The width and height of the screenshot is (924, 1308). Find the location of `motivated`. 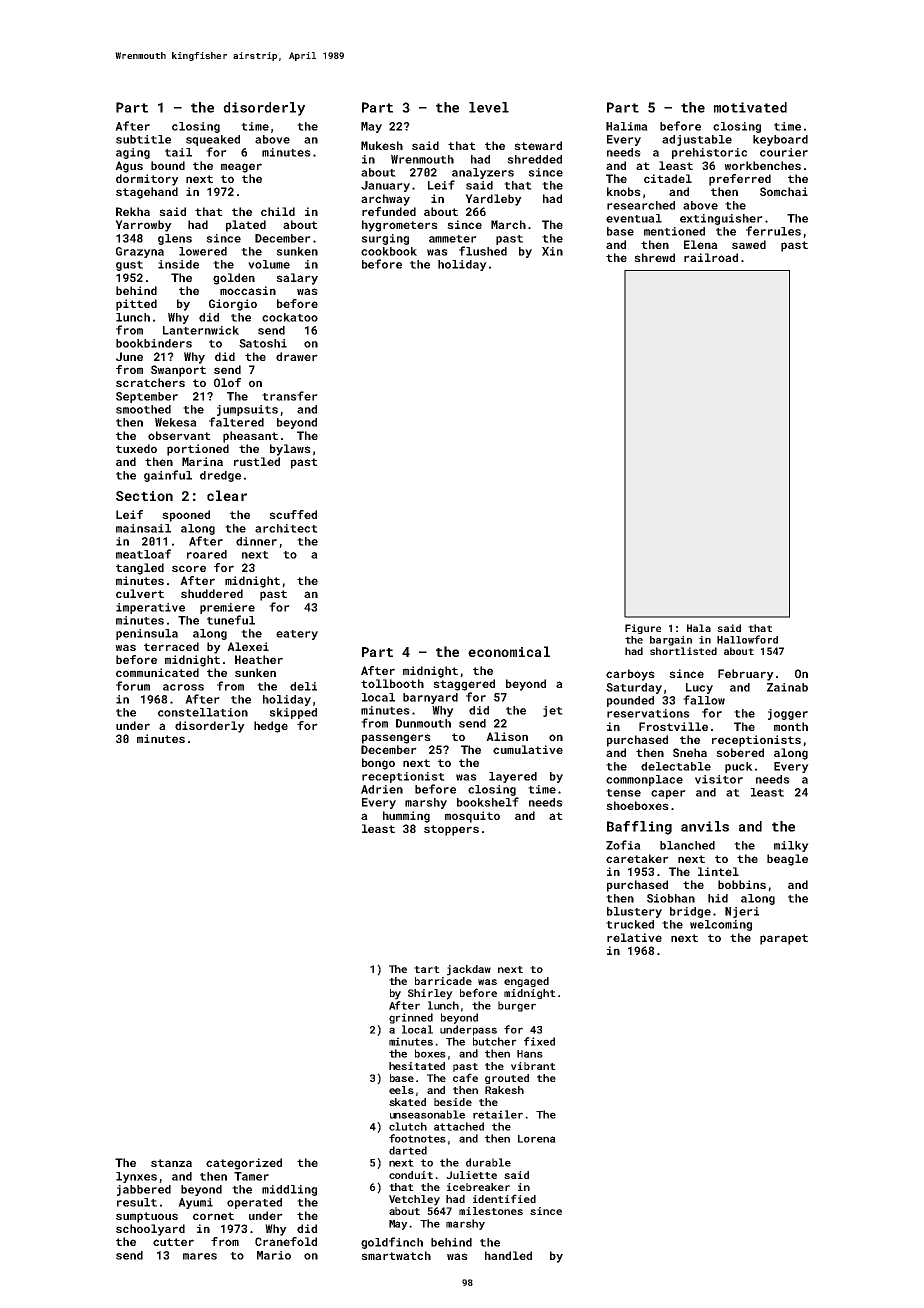

motivated is located at coordinates (750, 107).
